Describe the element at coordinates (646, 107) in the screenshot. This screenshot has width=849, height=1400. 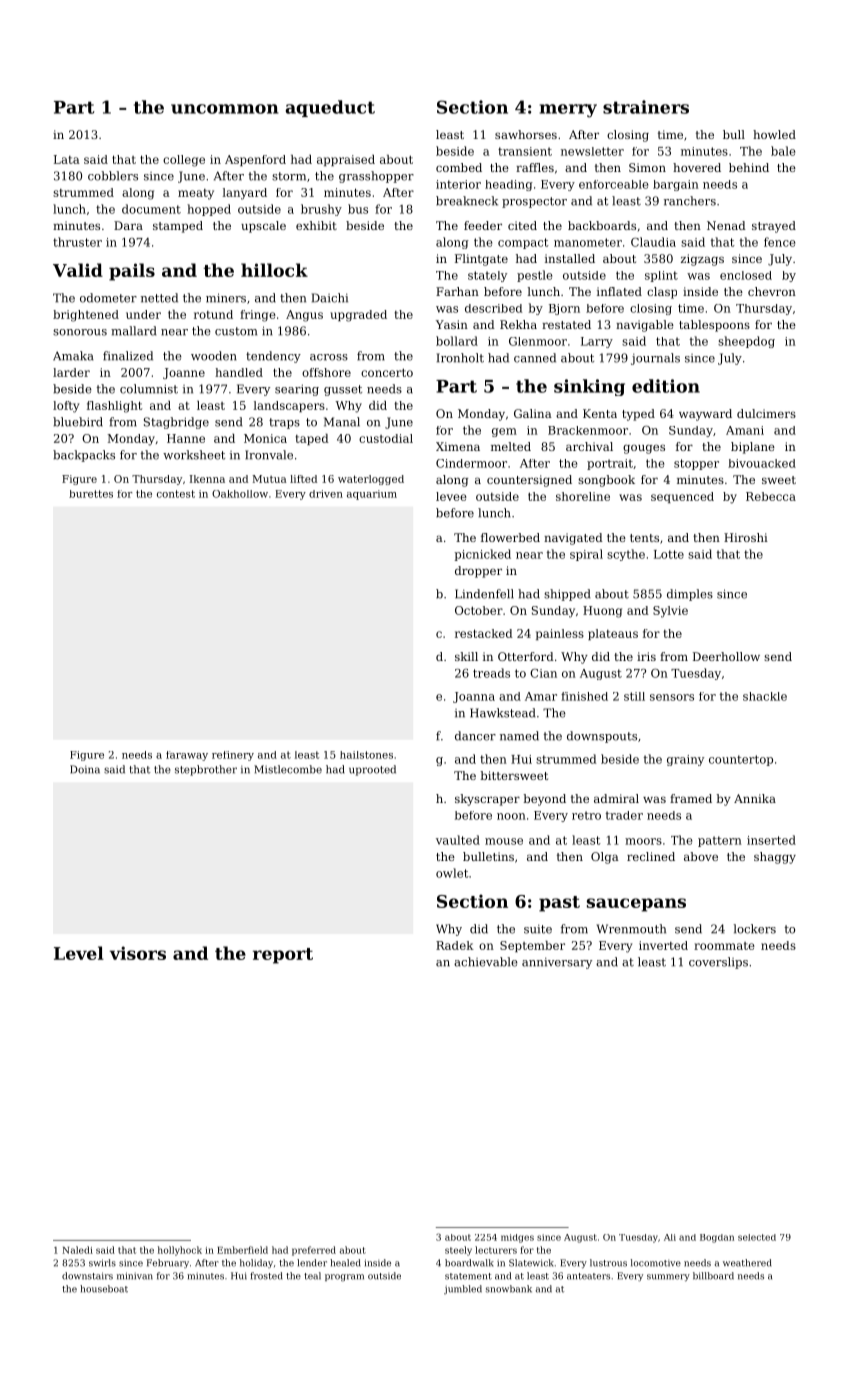
I see `strainers` at that location.
